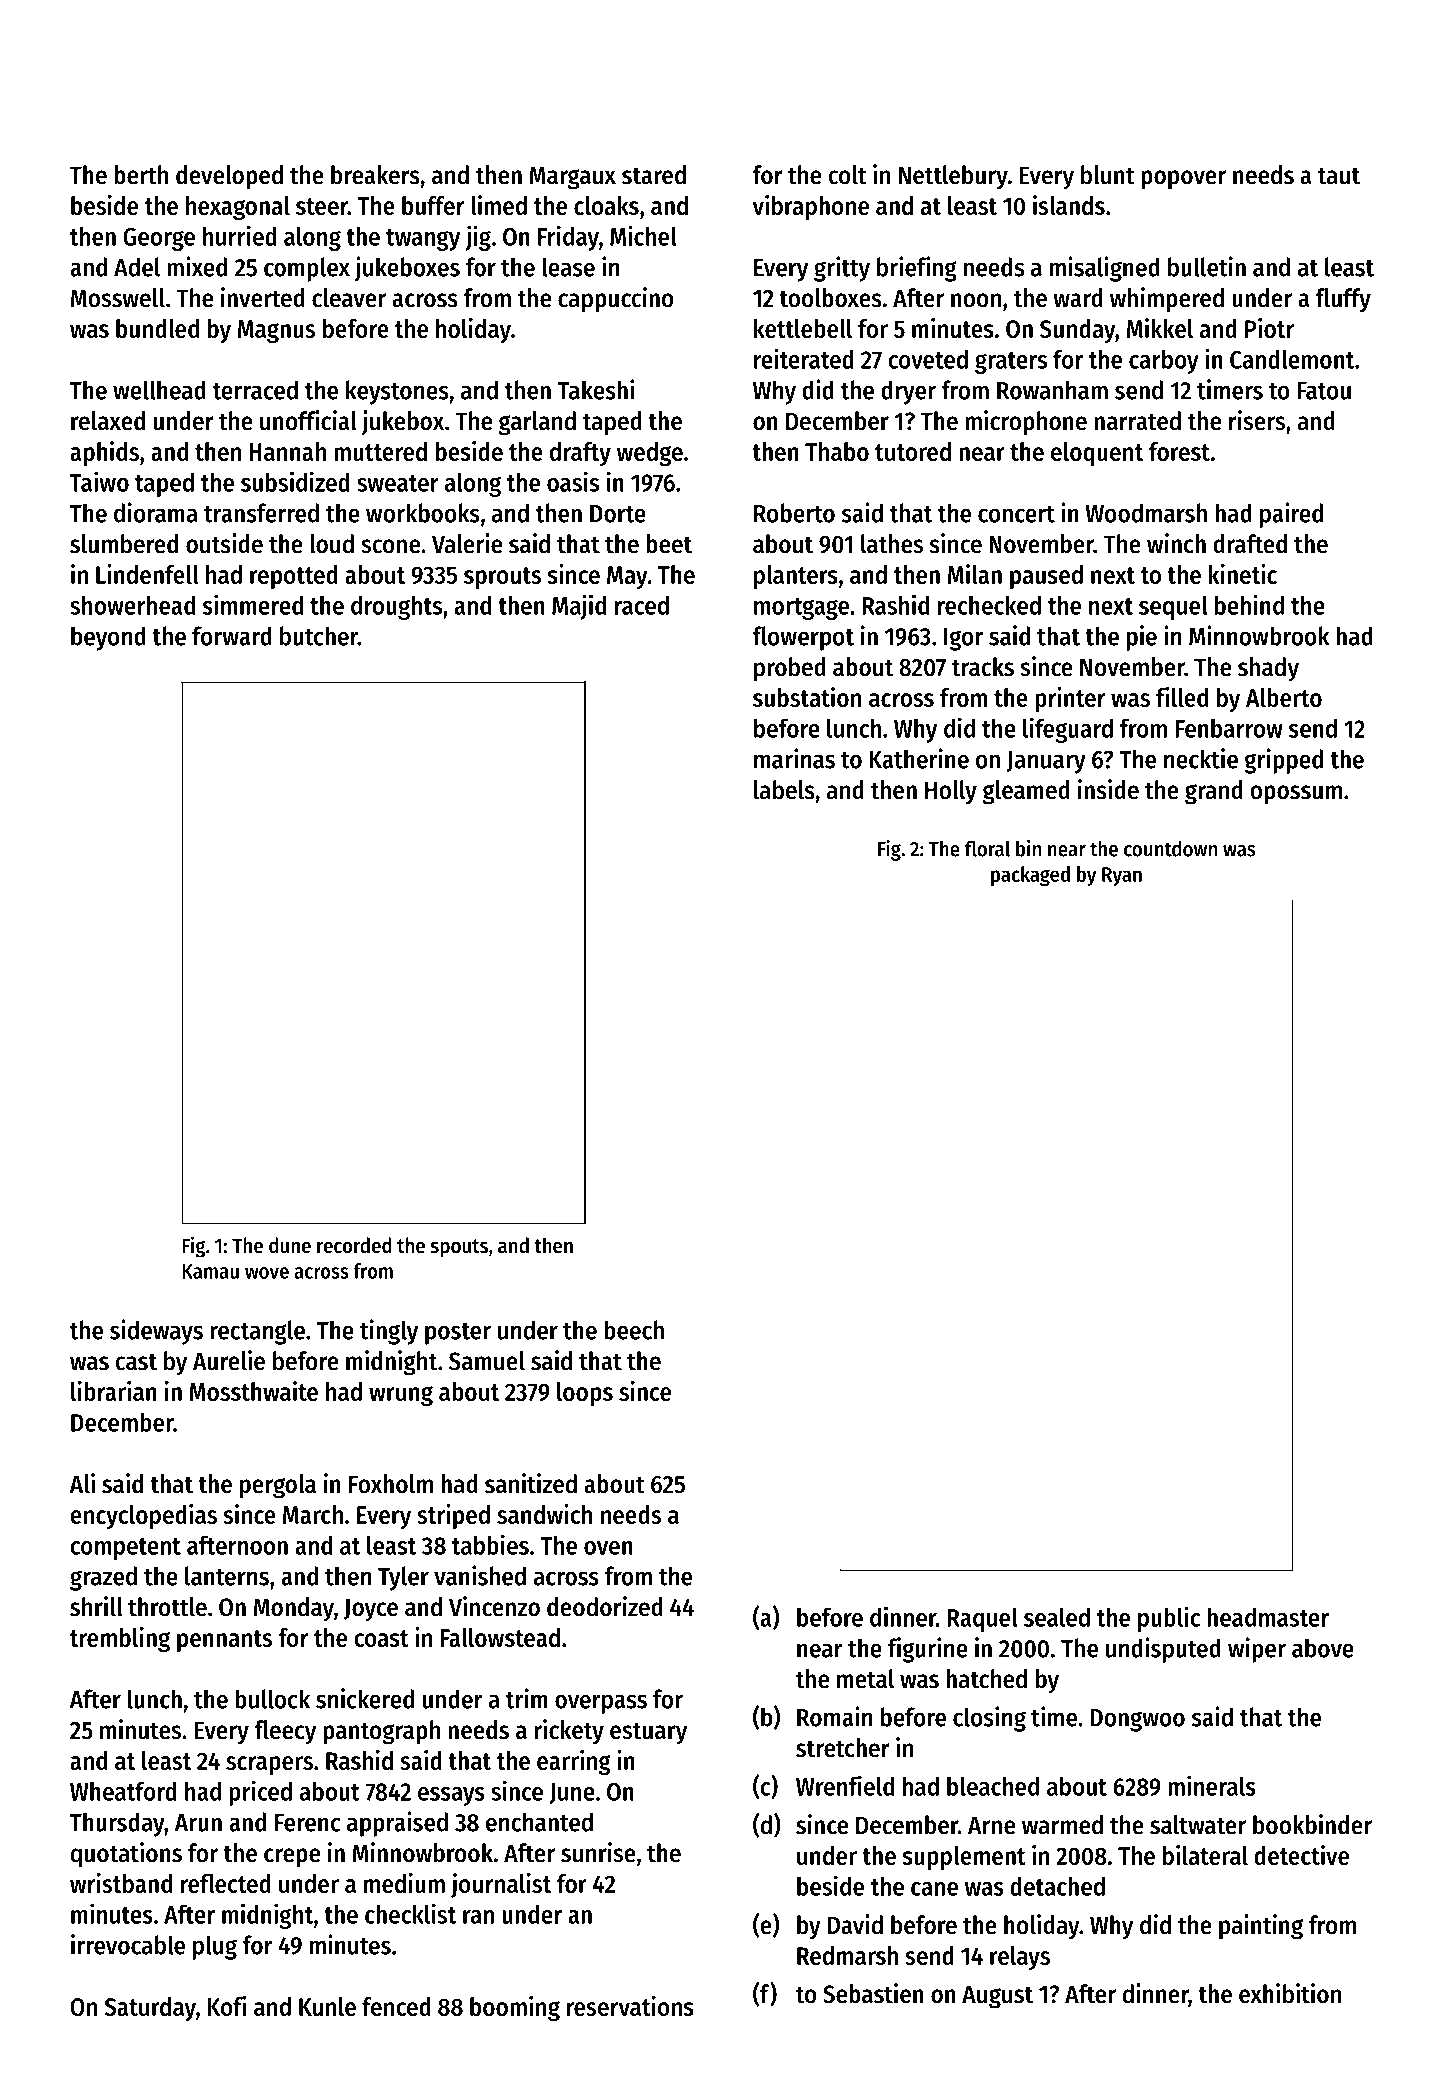 The height and width of the image is (2100, 1450). What do you see at coordinates (1016, 514) in the image?
I see `concert` at bounding box center [1016, 514].
